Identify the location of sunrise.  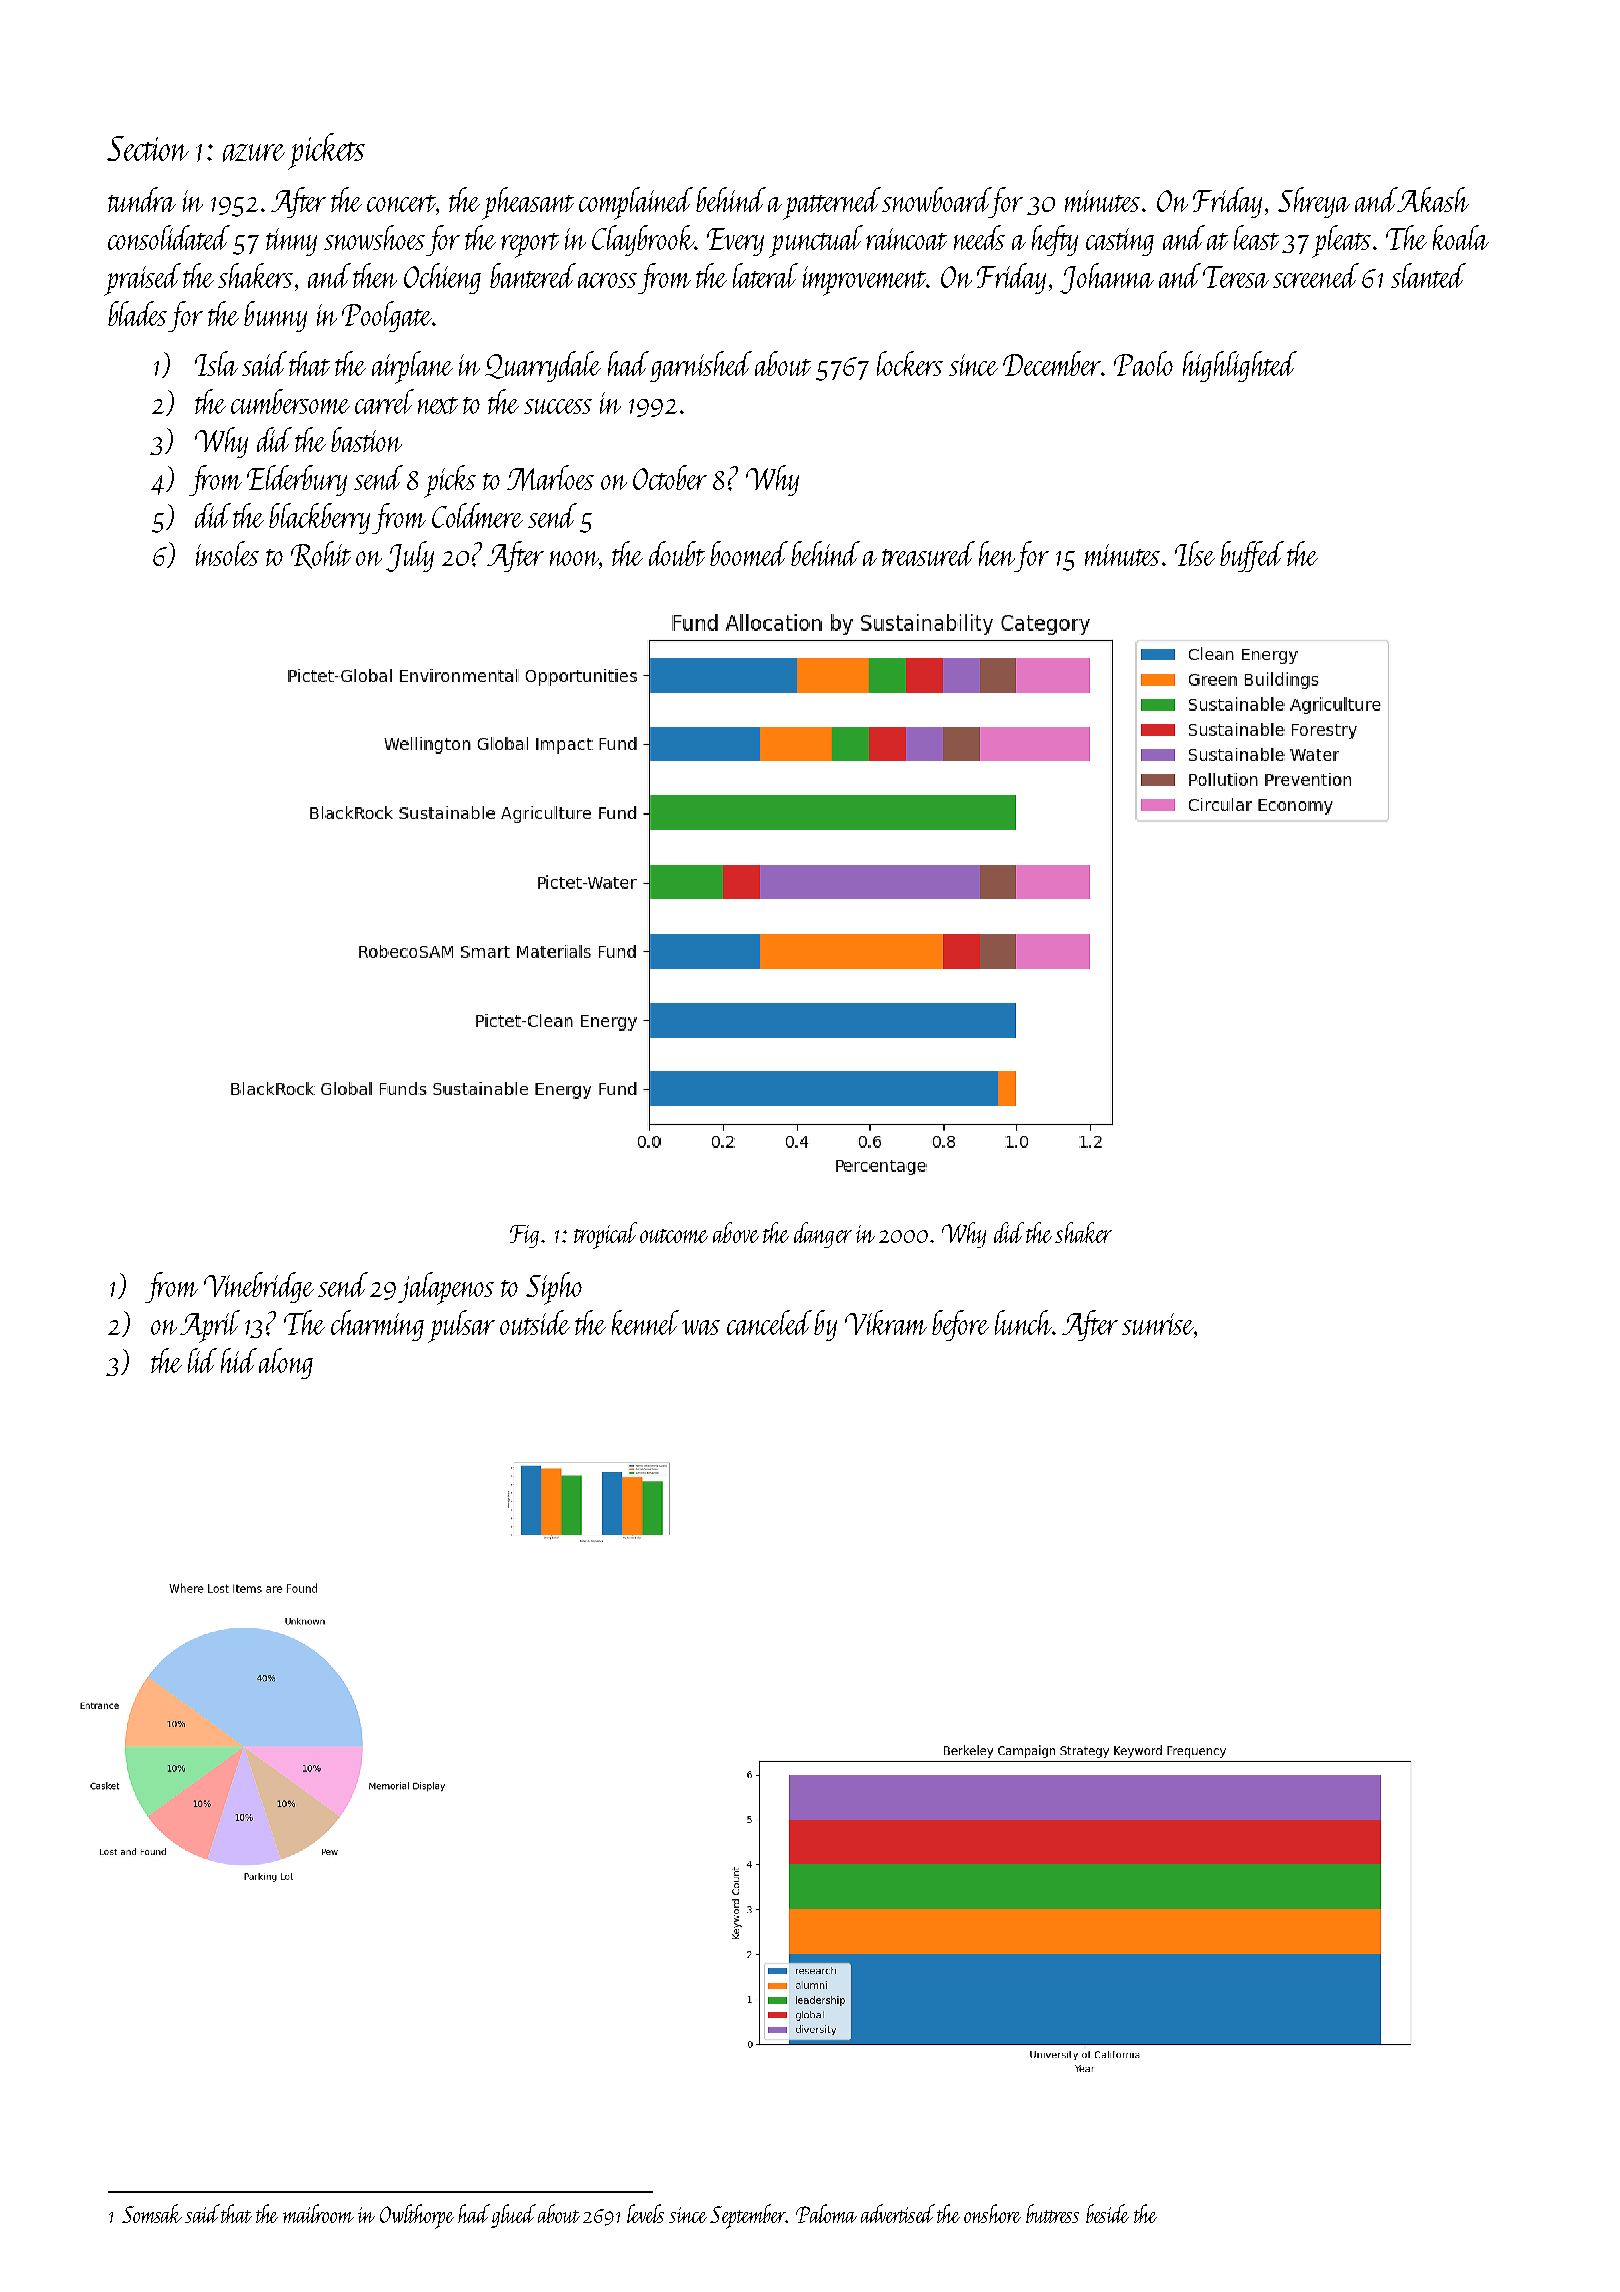
(1158, 1324).
